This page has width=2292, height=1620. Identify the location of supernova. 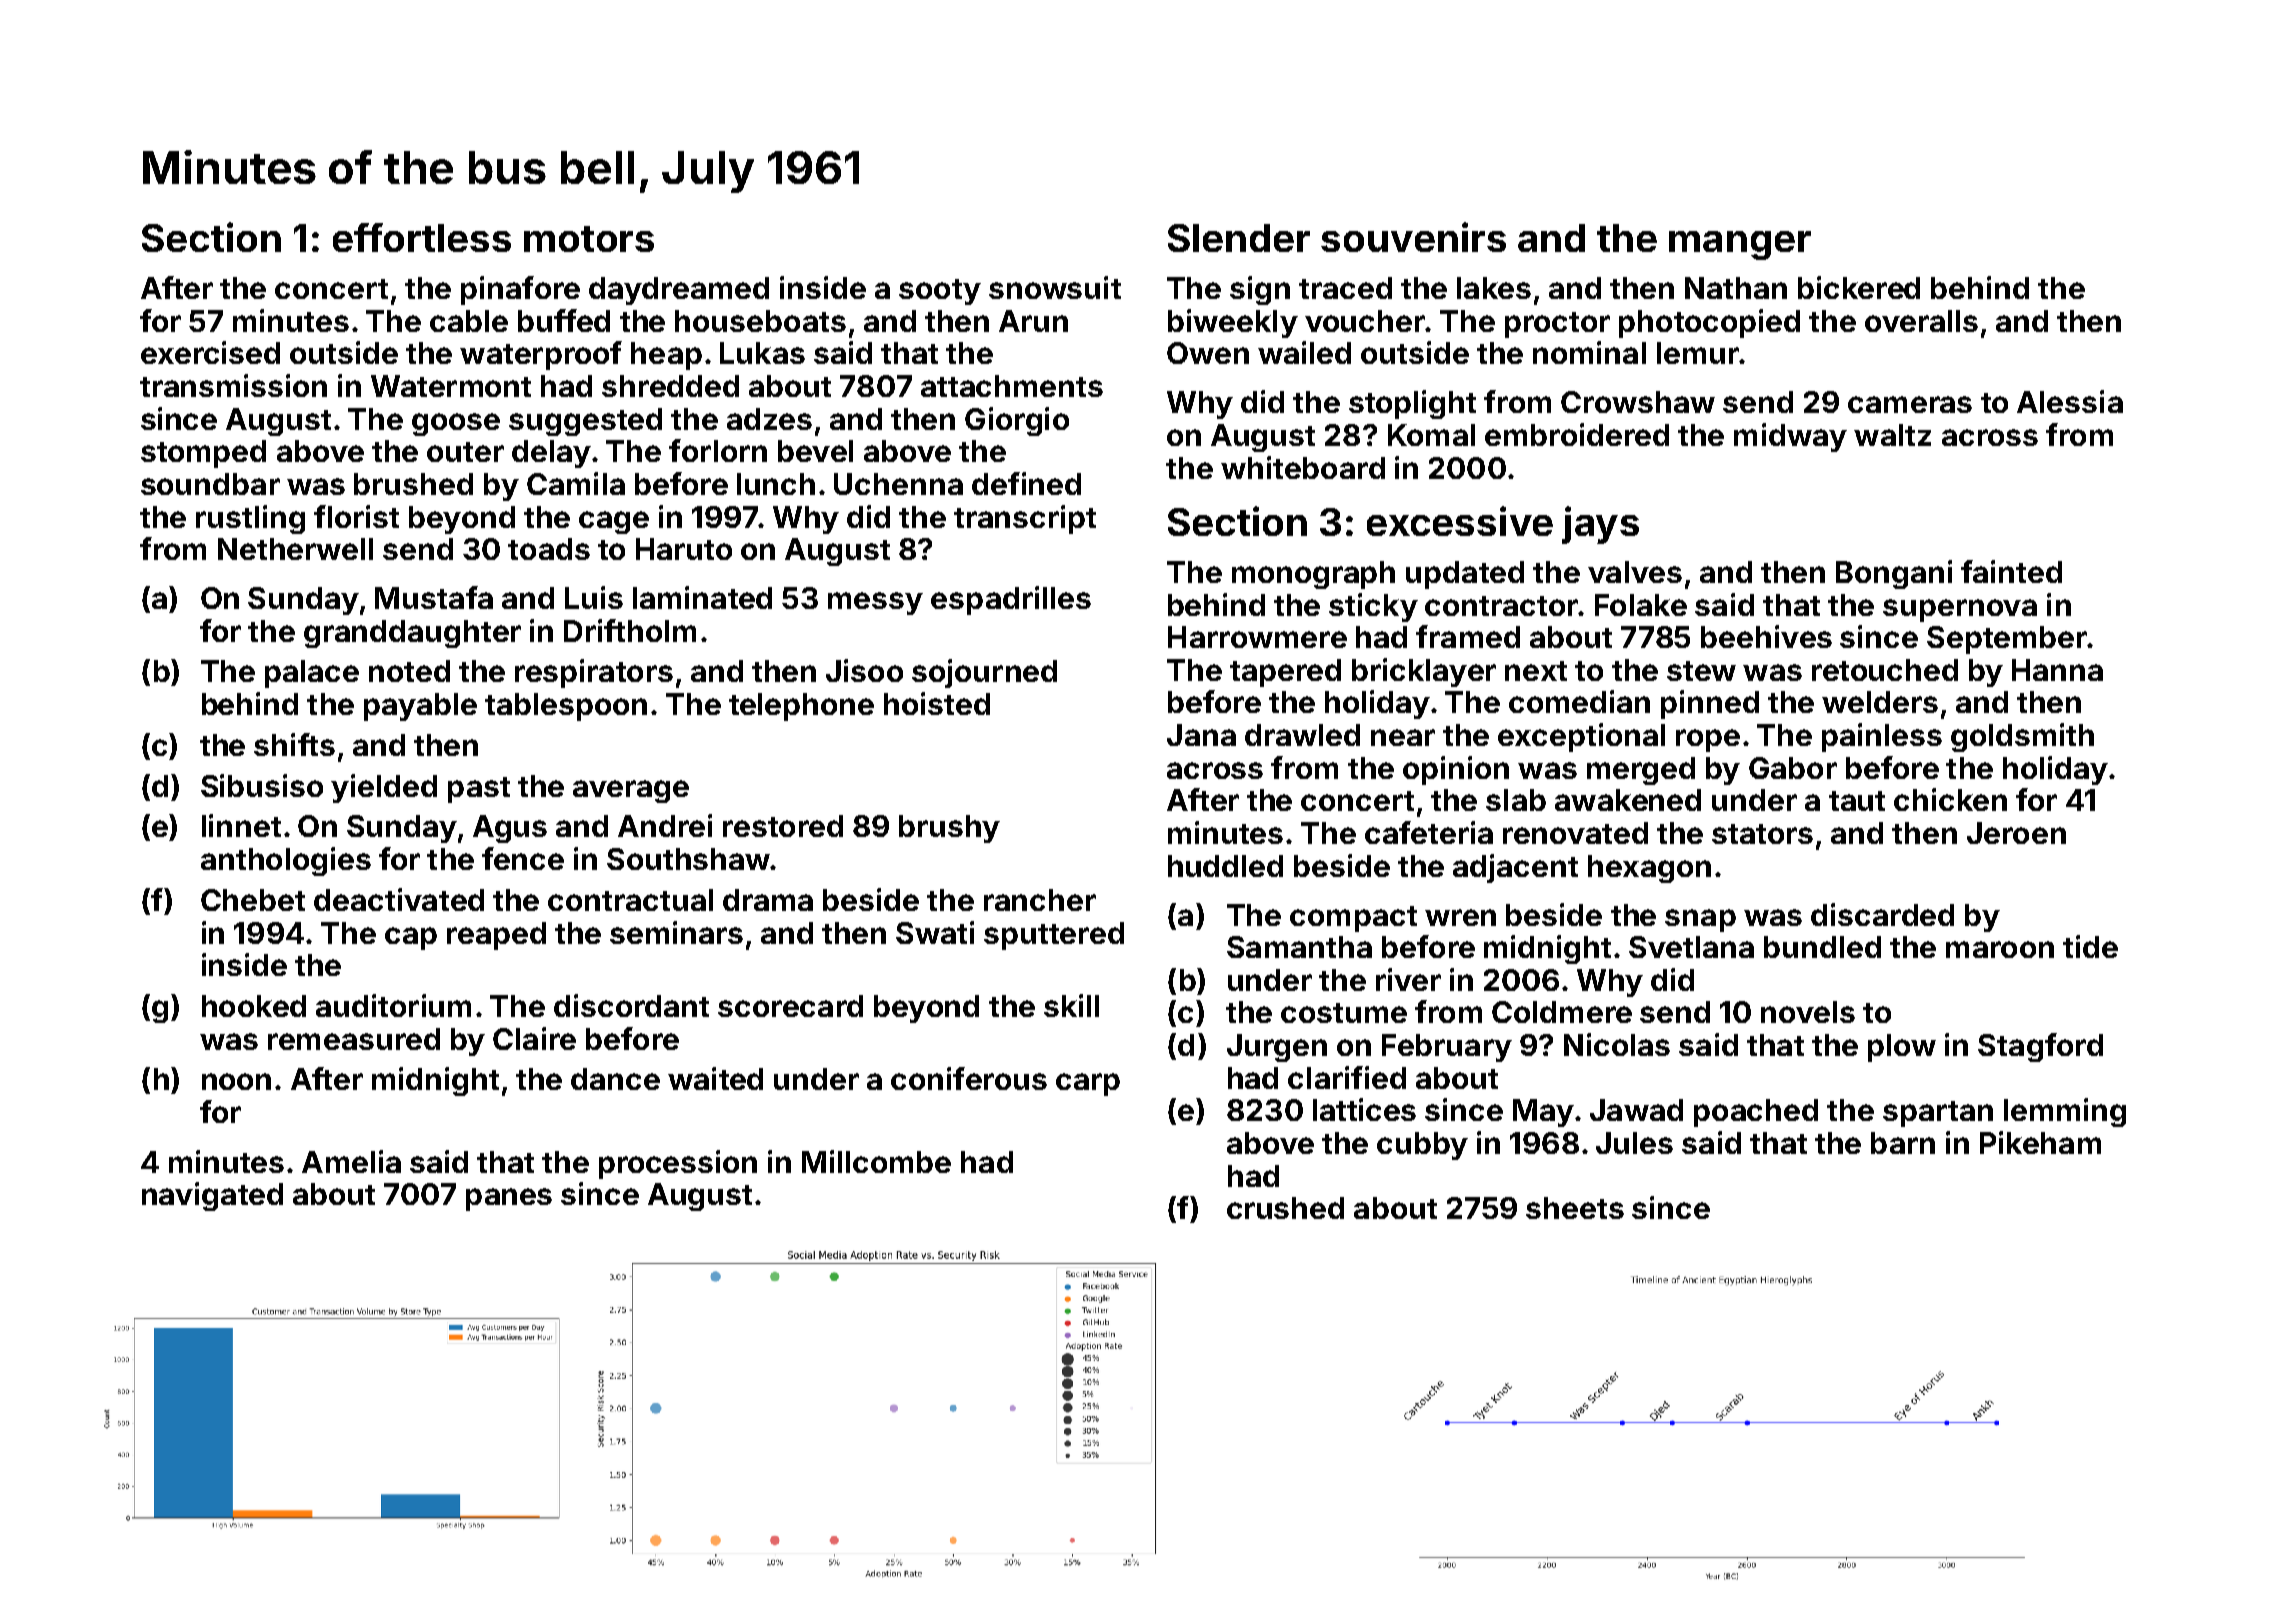
(1960, 610).
